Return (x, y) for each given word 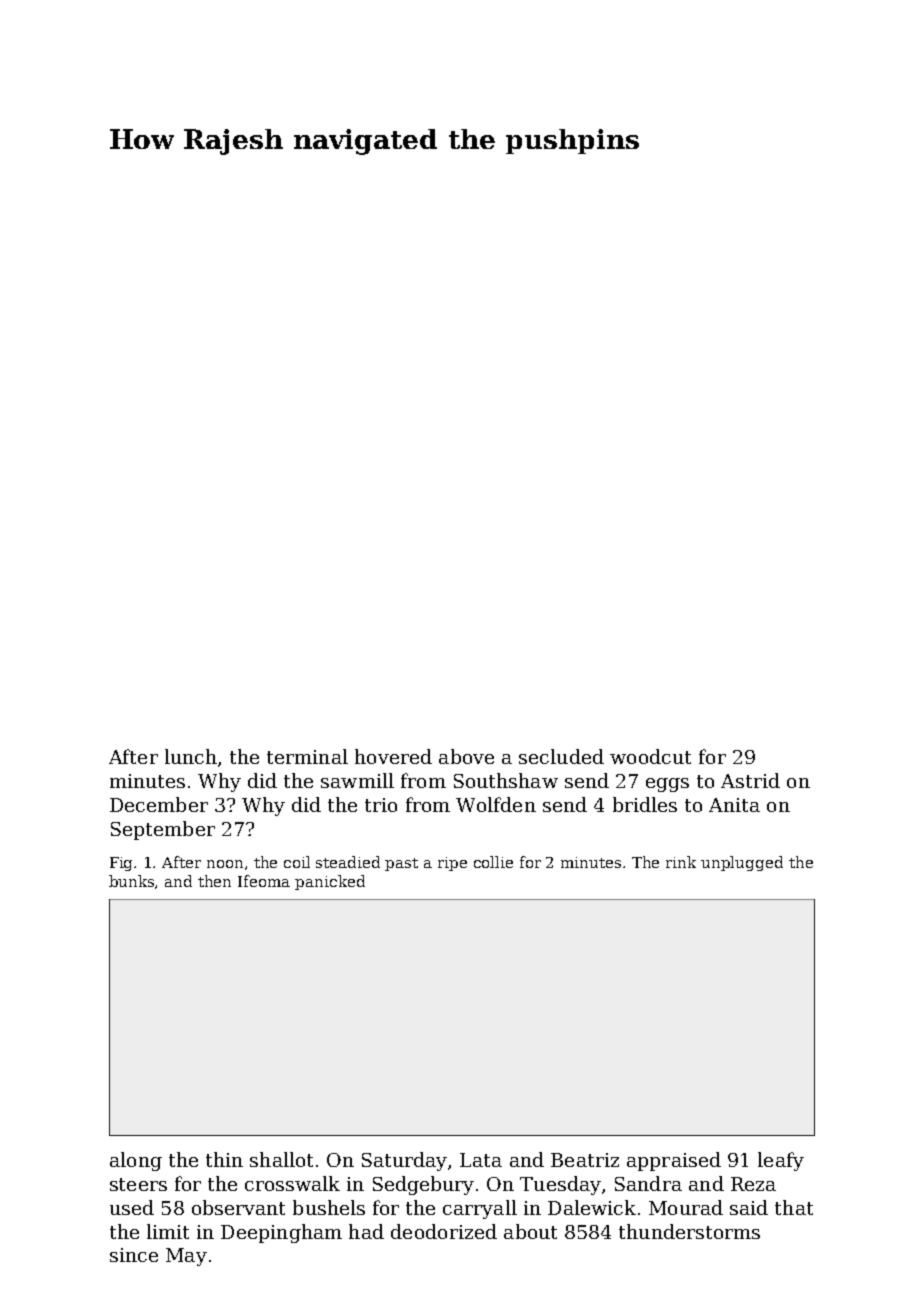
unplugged (742, 863)
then (214, 881)
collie (493, 862)
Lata (481, 1160)
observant (238, 1207)
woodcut (650, 756)
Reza (753, 1184)
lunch (191, 756)
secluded (561, 756)
